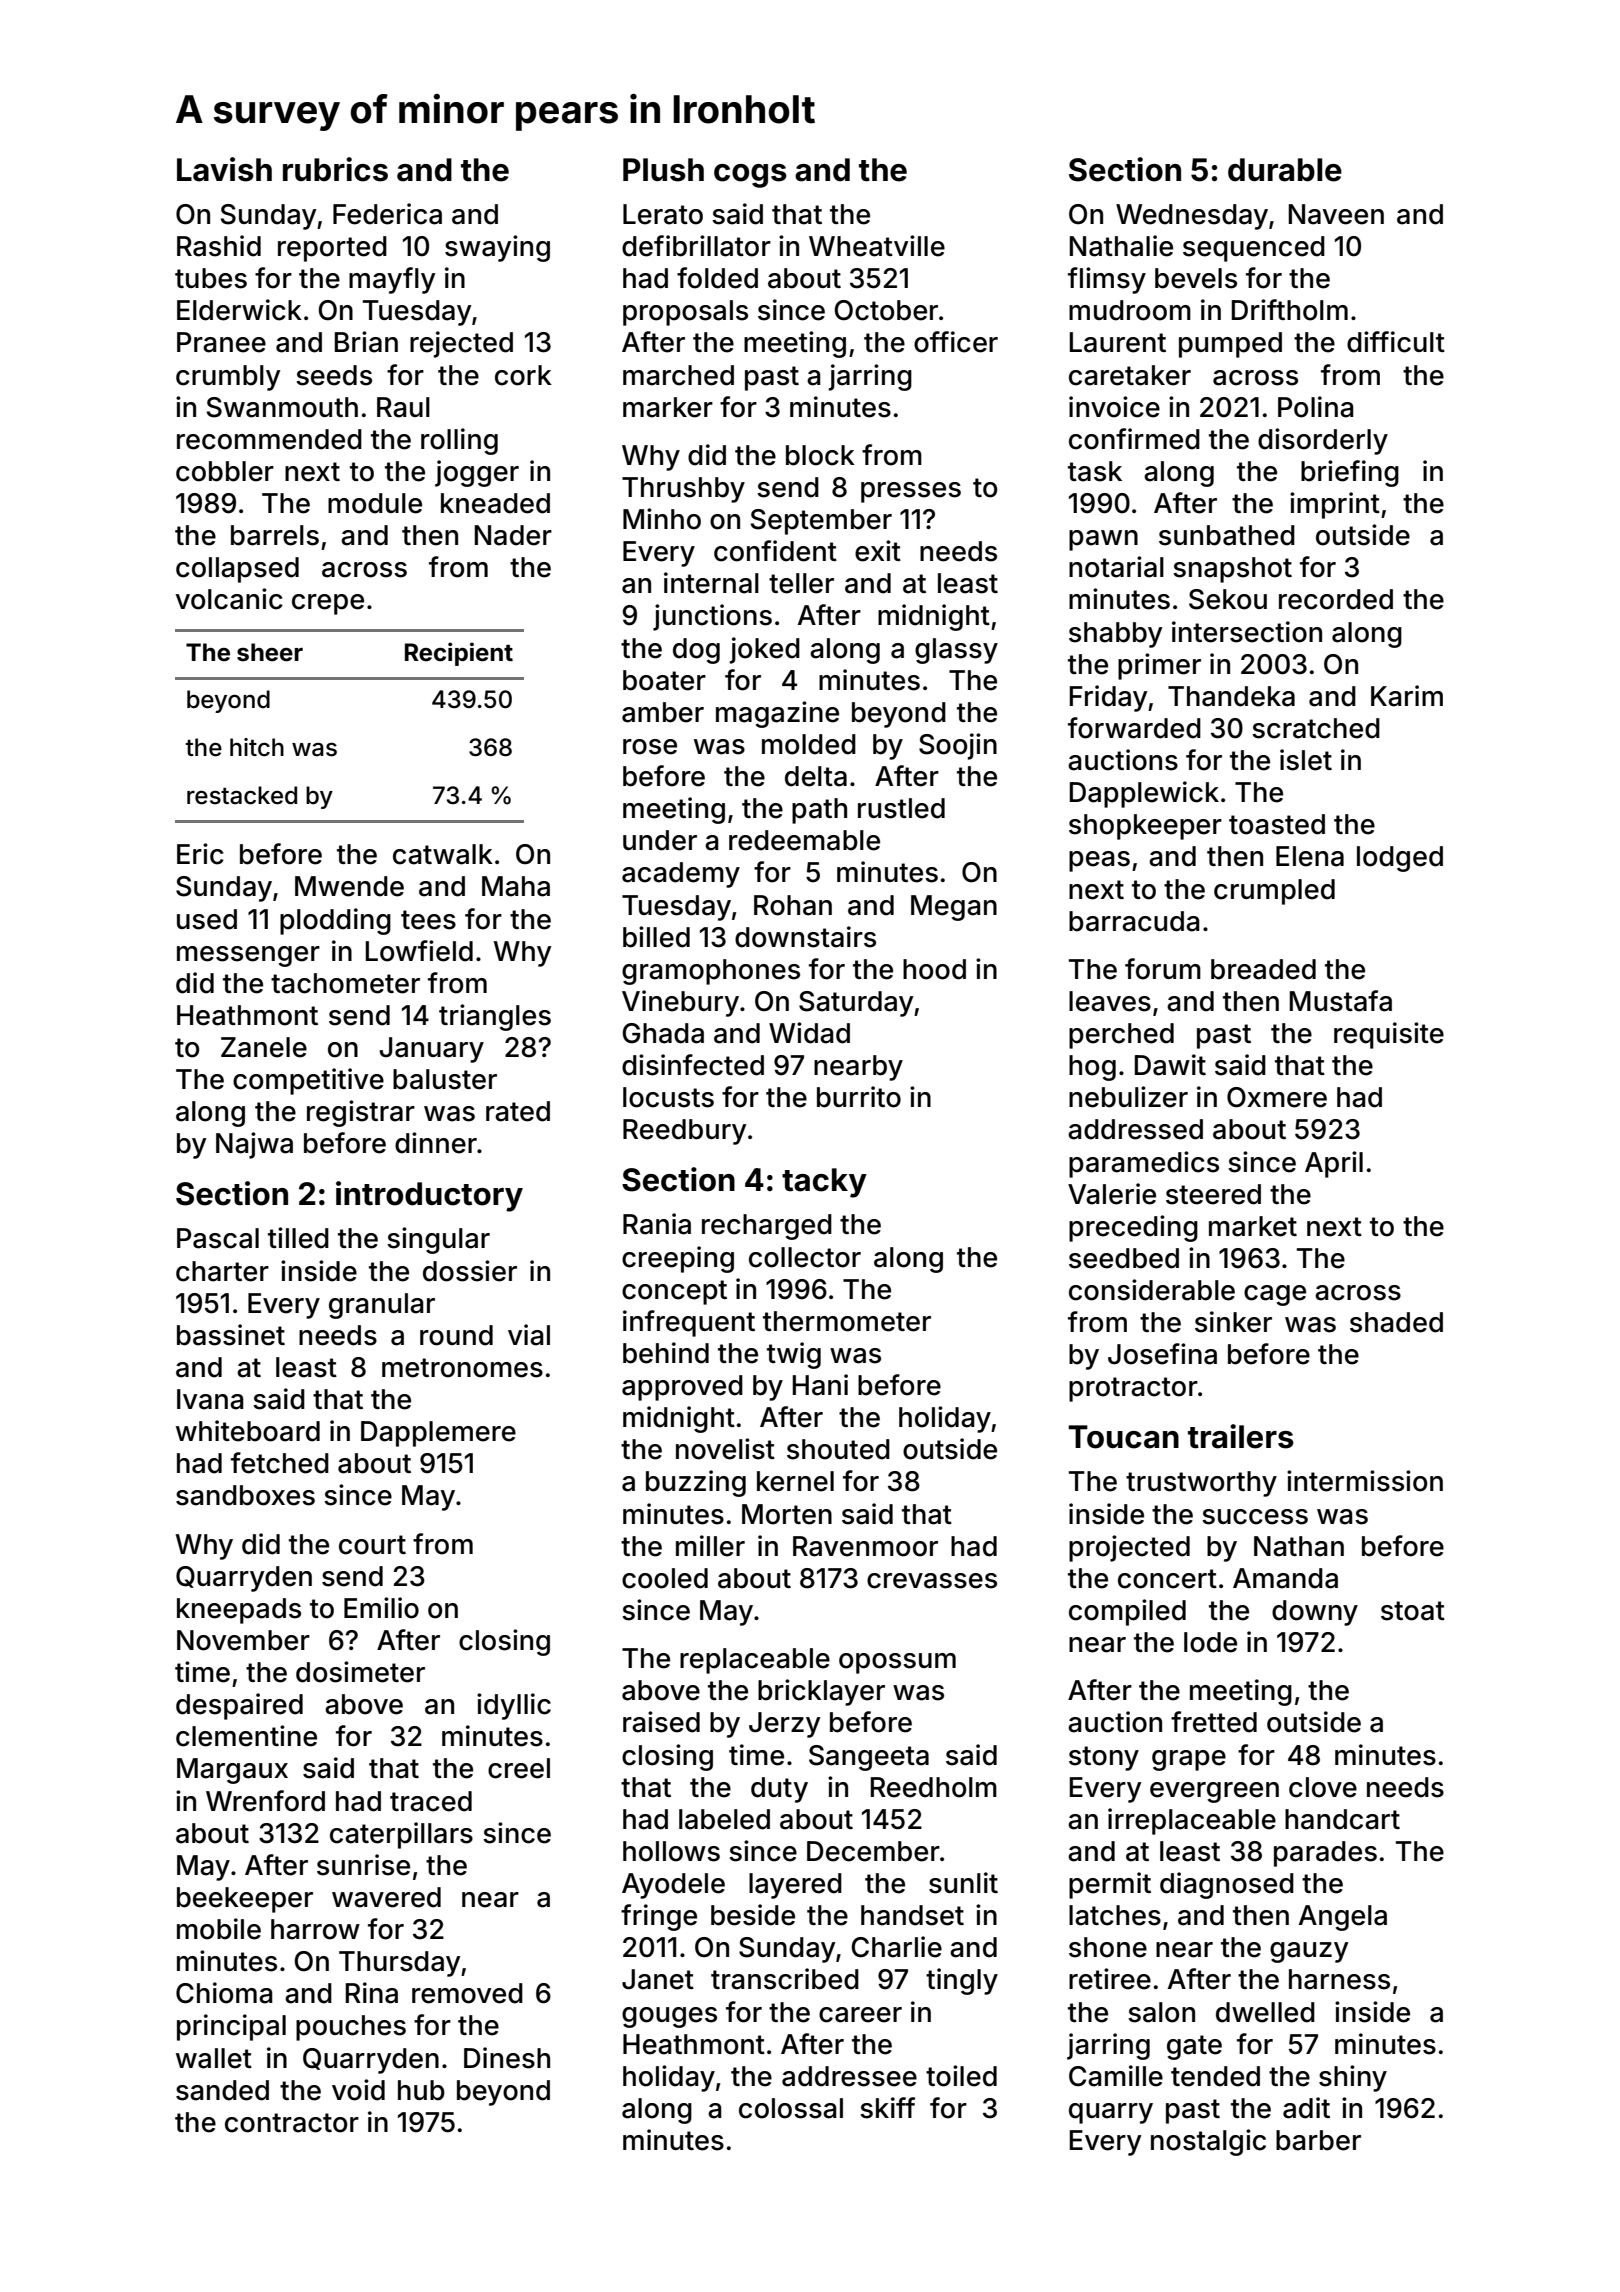 The height and width of the document is (2292, 1620). What do you see at coordinates (222, 2090) in the document?
I see `sanded` at bounding box center [222, 2090].
